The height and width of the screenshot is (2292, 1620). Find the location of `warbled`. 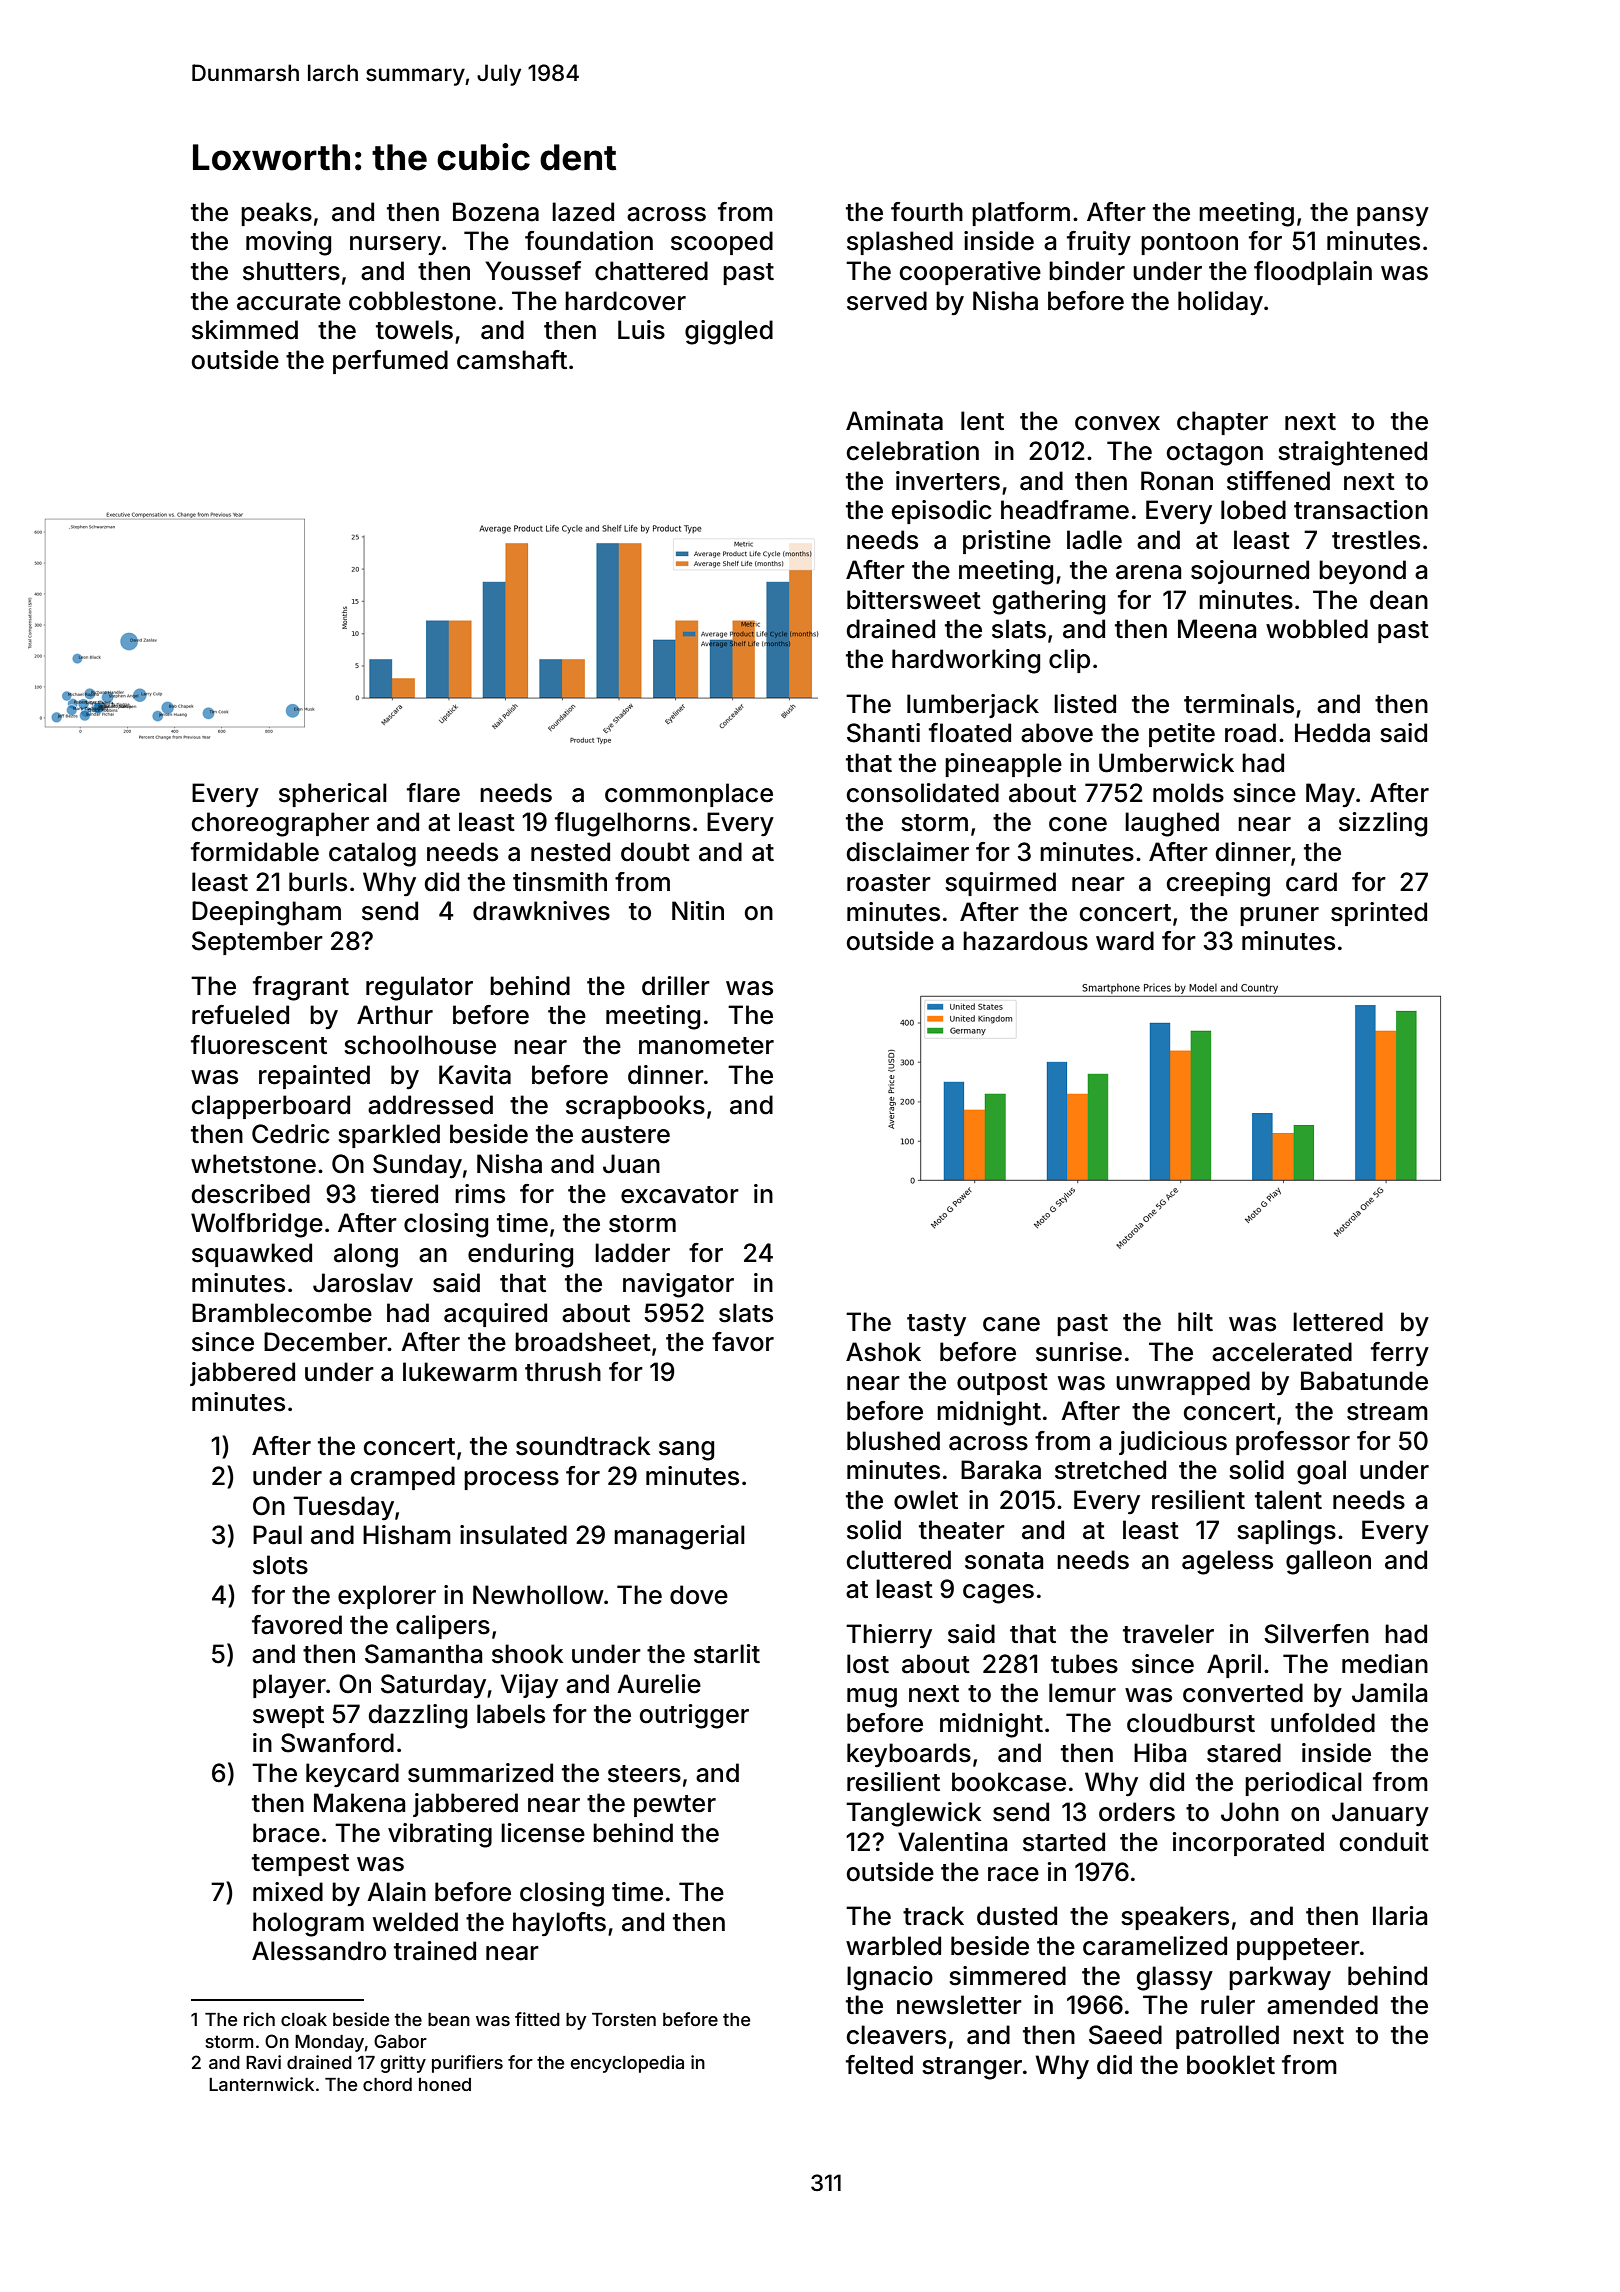

warbled is located at coordinates (893, 1946).
